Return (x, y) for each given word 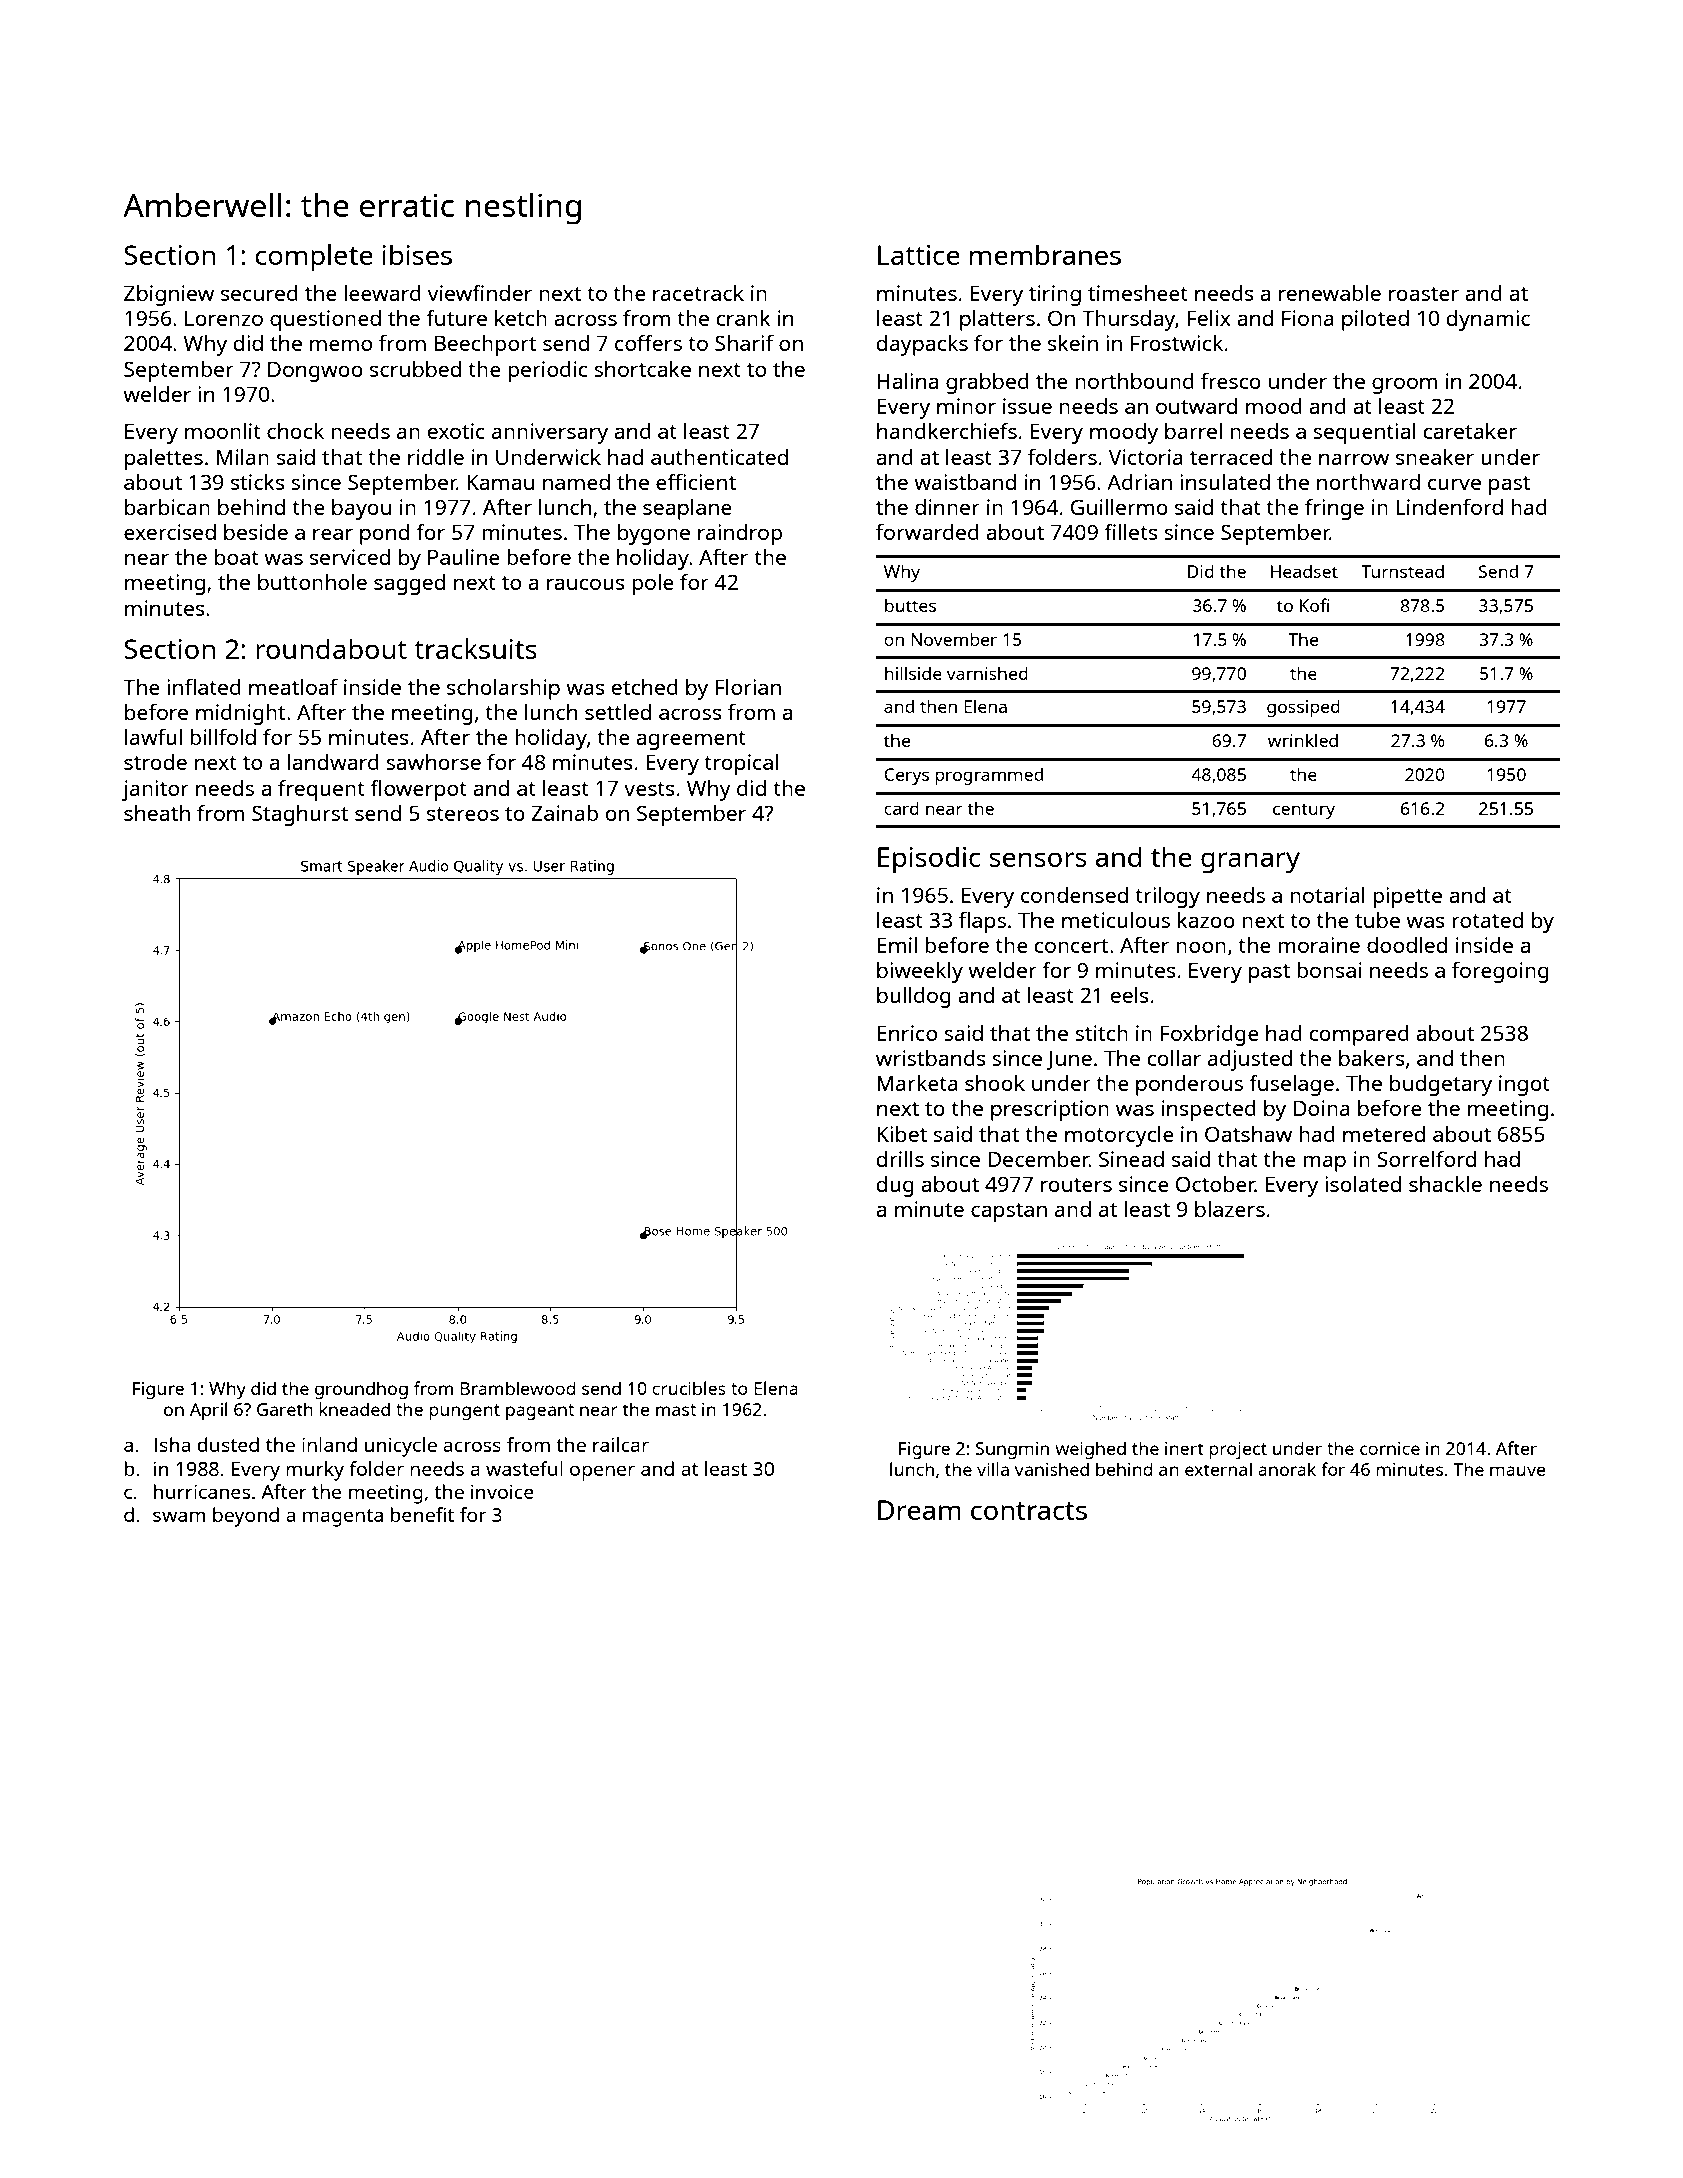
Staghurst (300, 815)
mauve (1518, 1471)
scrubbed (415, 369)
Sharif (744, 342)
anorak (1287, 1469)
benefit (422, 1514)
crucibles (689, 1388)
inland (329, 1444)
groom (1404, 385)
